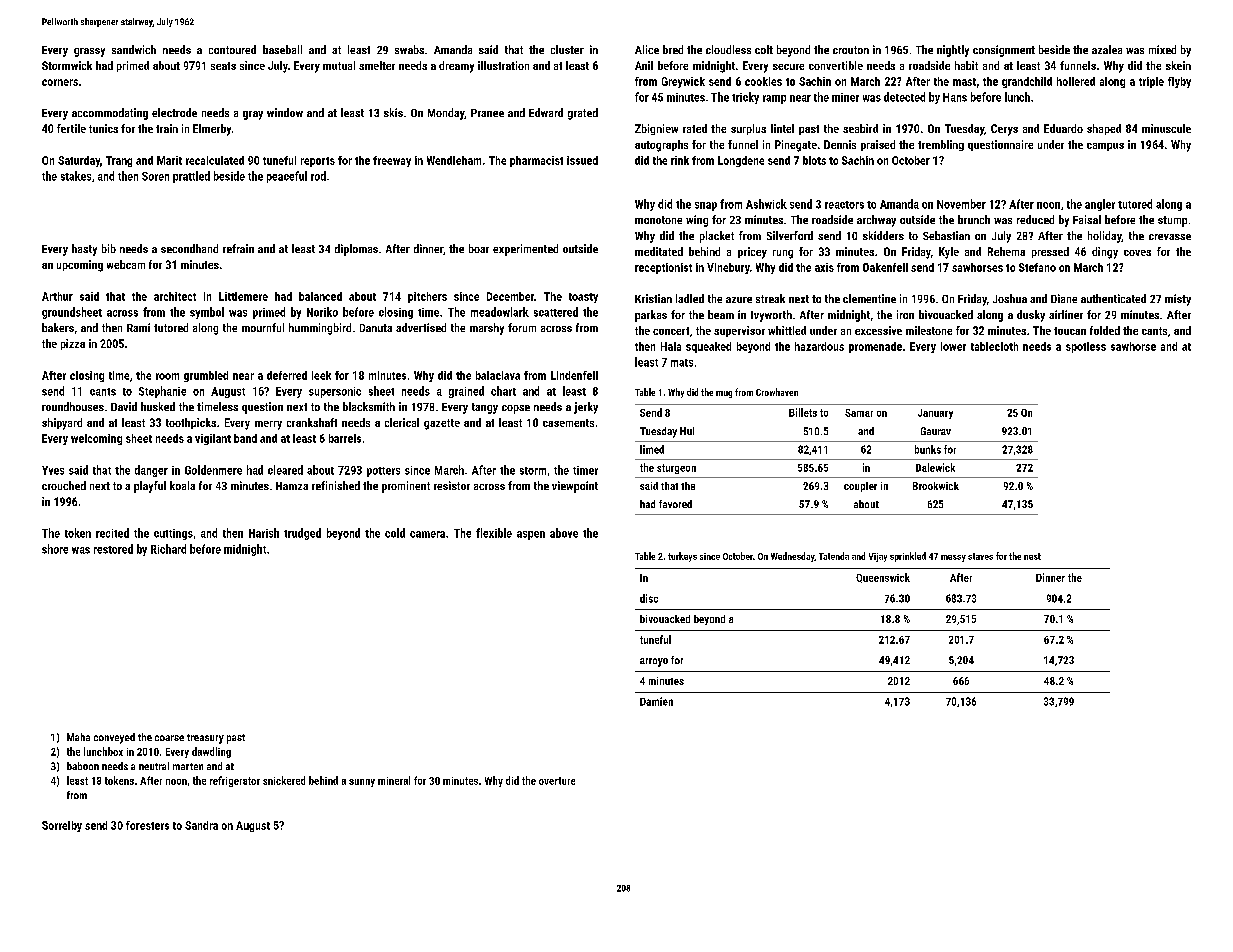 The image size is (1233, 952). What do you see at coordinates (284, 780) in the screenshot?
I see `snickered` at bounding box center [284, 780].
